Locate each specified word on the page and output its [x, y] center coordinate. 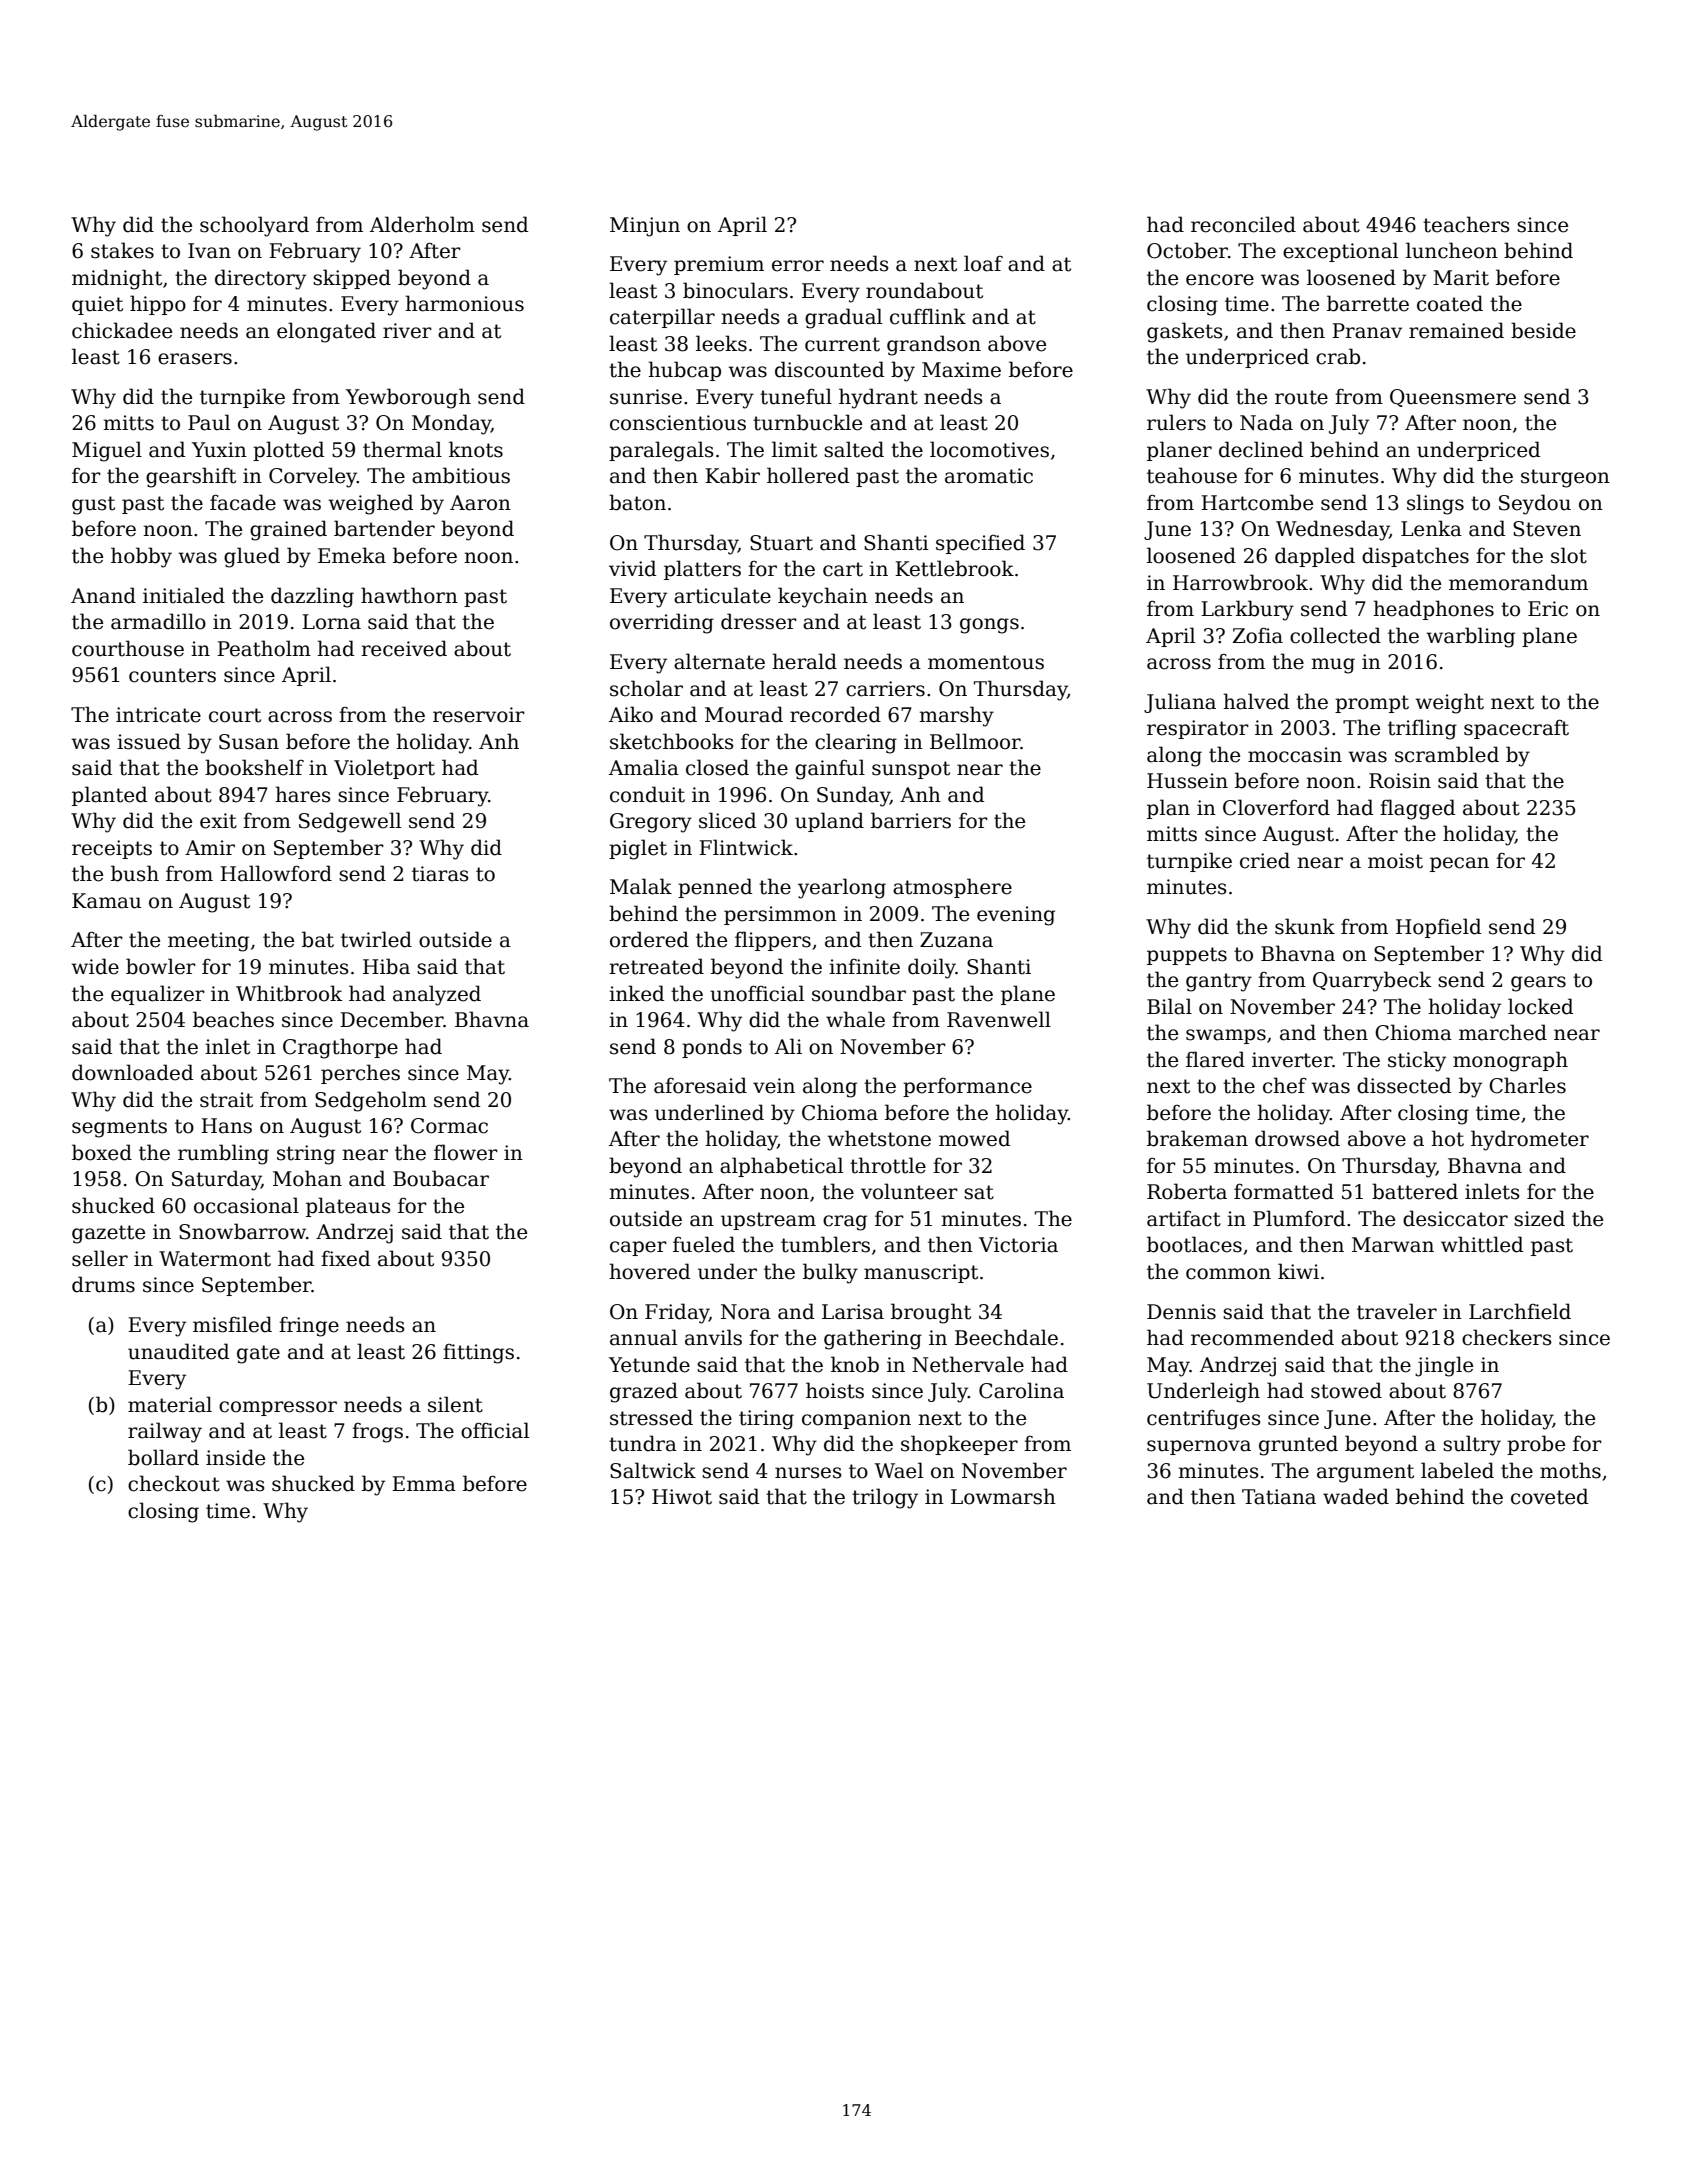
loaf [983, 263]
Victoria [1018, 1245]
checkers [1507, 1337]
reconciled [1243, 224]
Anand [103, 595]
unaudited [179, 1351]
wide [95, 966]
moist [1395, 861]
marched [1503, 1032]
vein [774, 1086]
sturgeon [1565, 478]
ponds [712, 1048]
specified [980, 544]
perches [360, 1074]
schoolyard [254, 226]
